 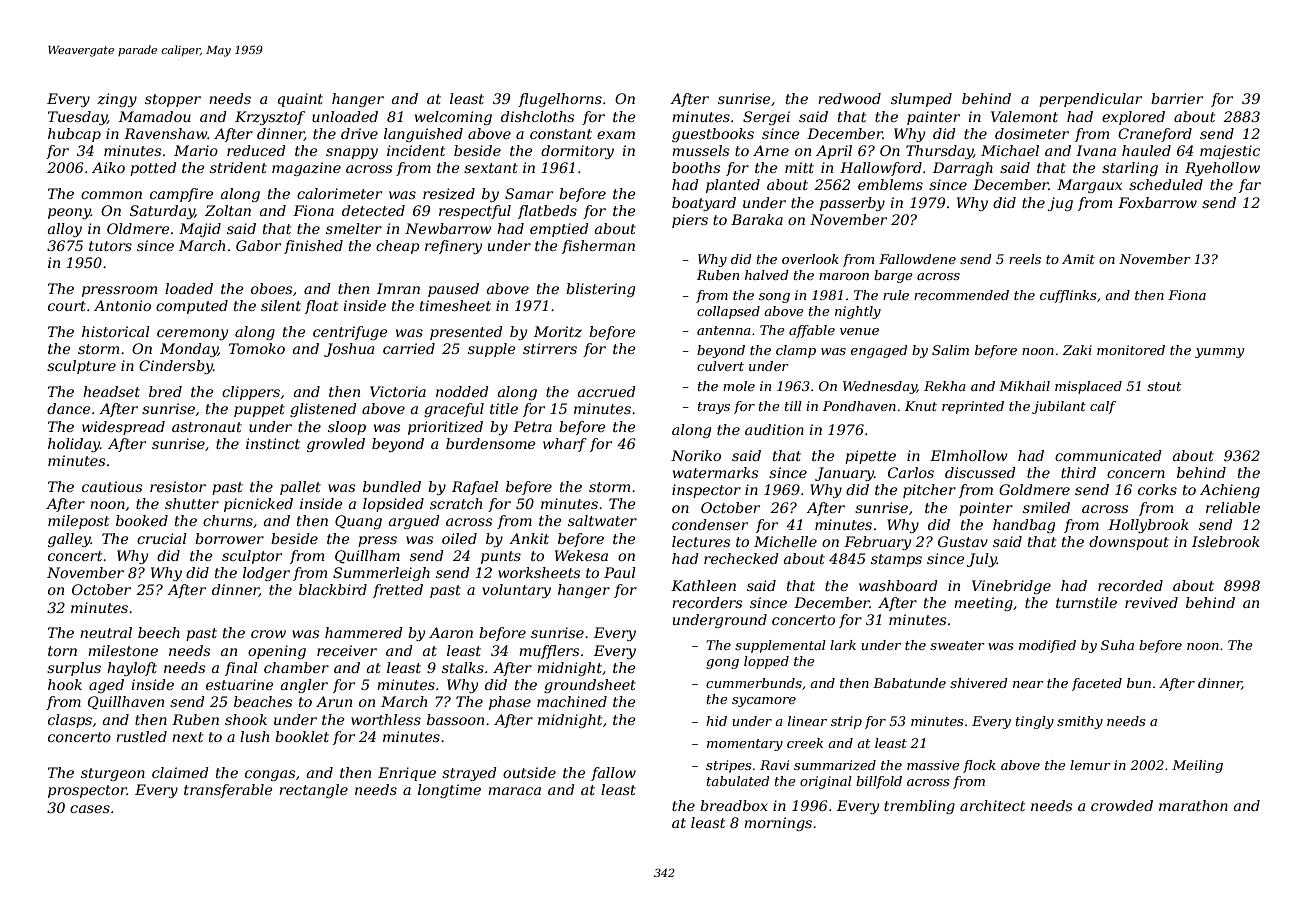 I want to click on voluntary, so click(x=516, y=591).
